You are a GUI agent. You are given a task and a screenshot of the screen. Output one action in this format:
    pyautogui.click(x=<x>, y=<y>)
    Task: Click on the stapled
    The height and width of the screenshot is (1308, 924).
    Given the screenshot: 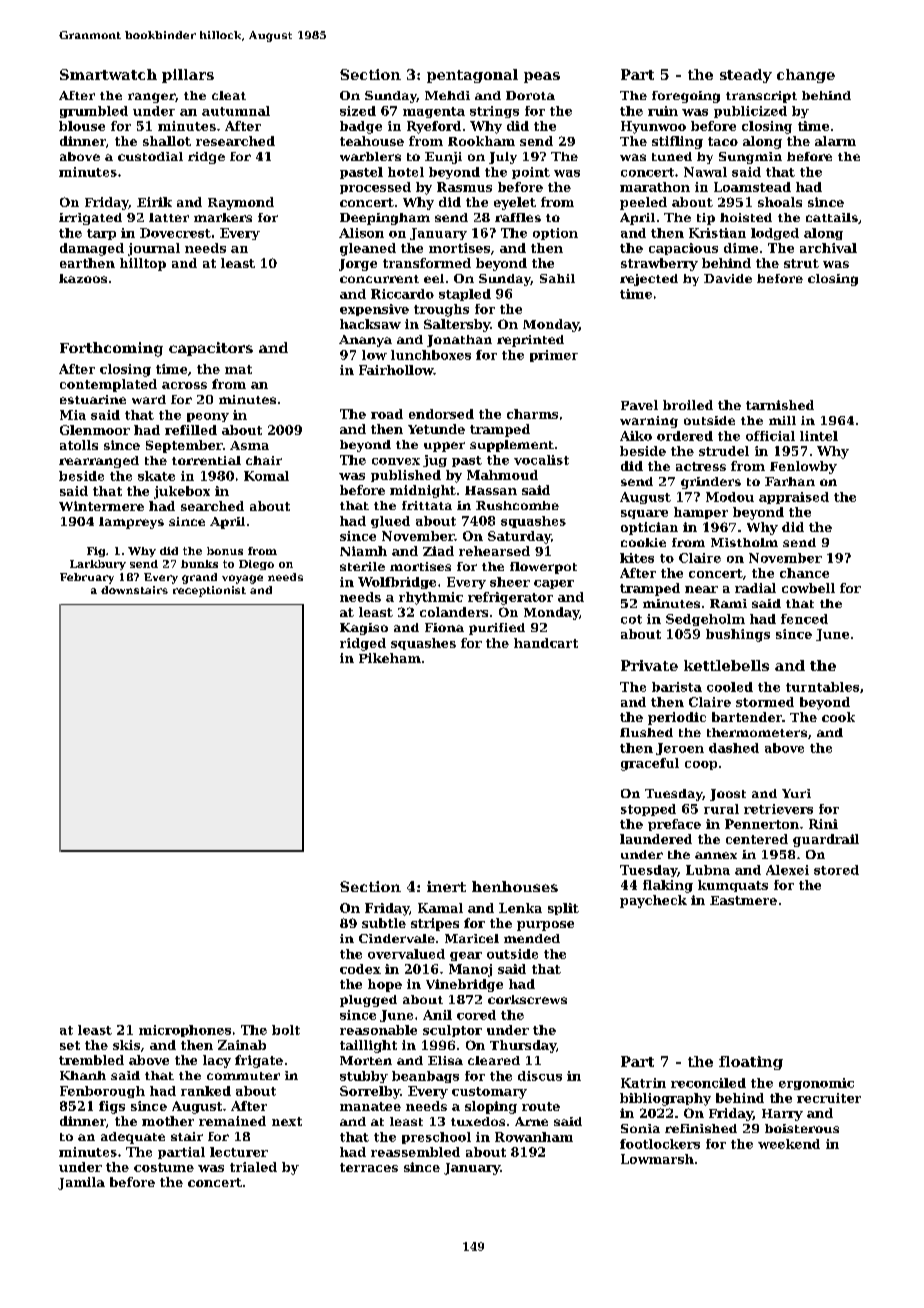 What is the action you would take?
    pyautogui.click(x=465, y=295)
